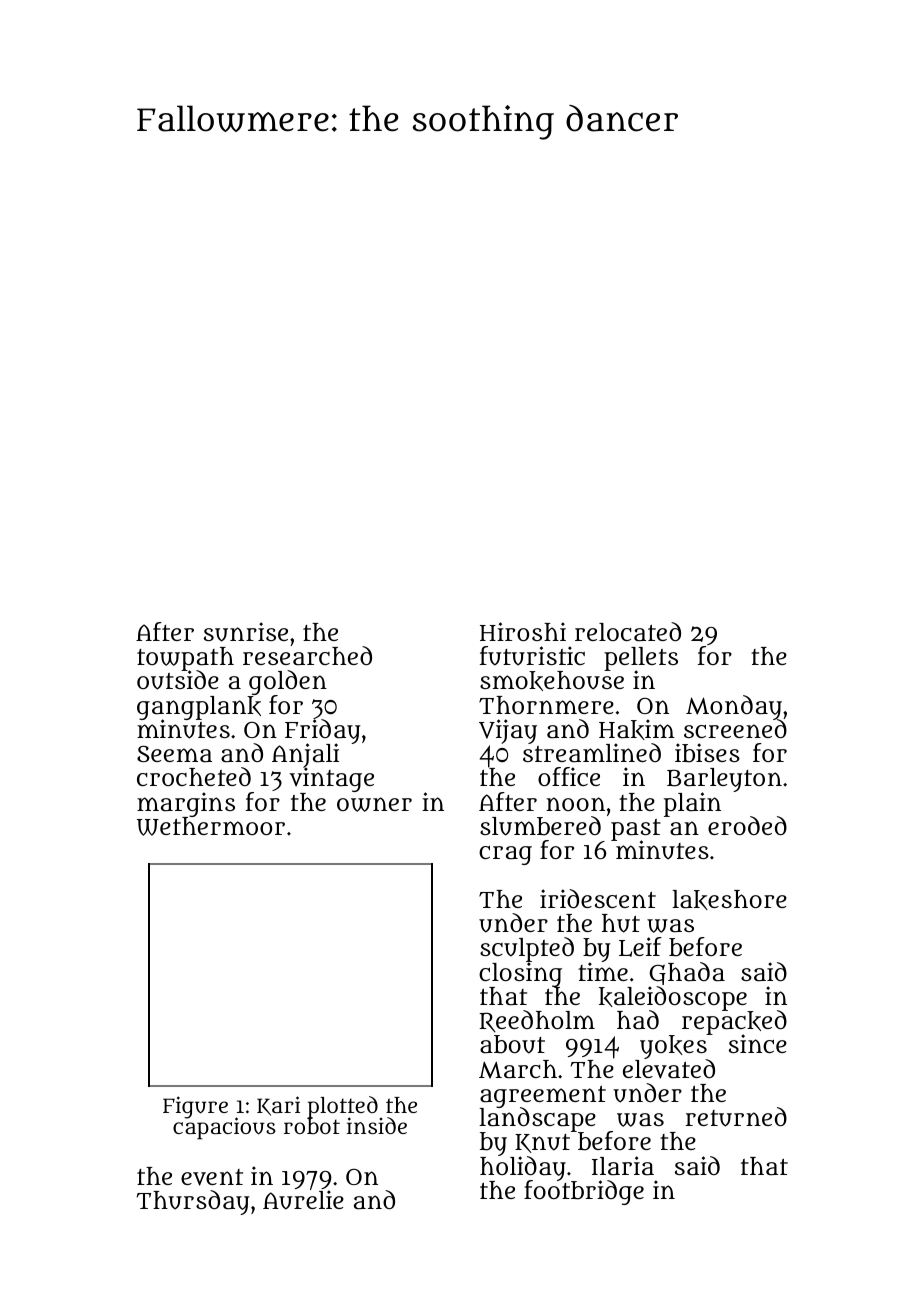  Describe the element at coordinates (508, 731) in the screenshot. I see `Vijay` at that location.
